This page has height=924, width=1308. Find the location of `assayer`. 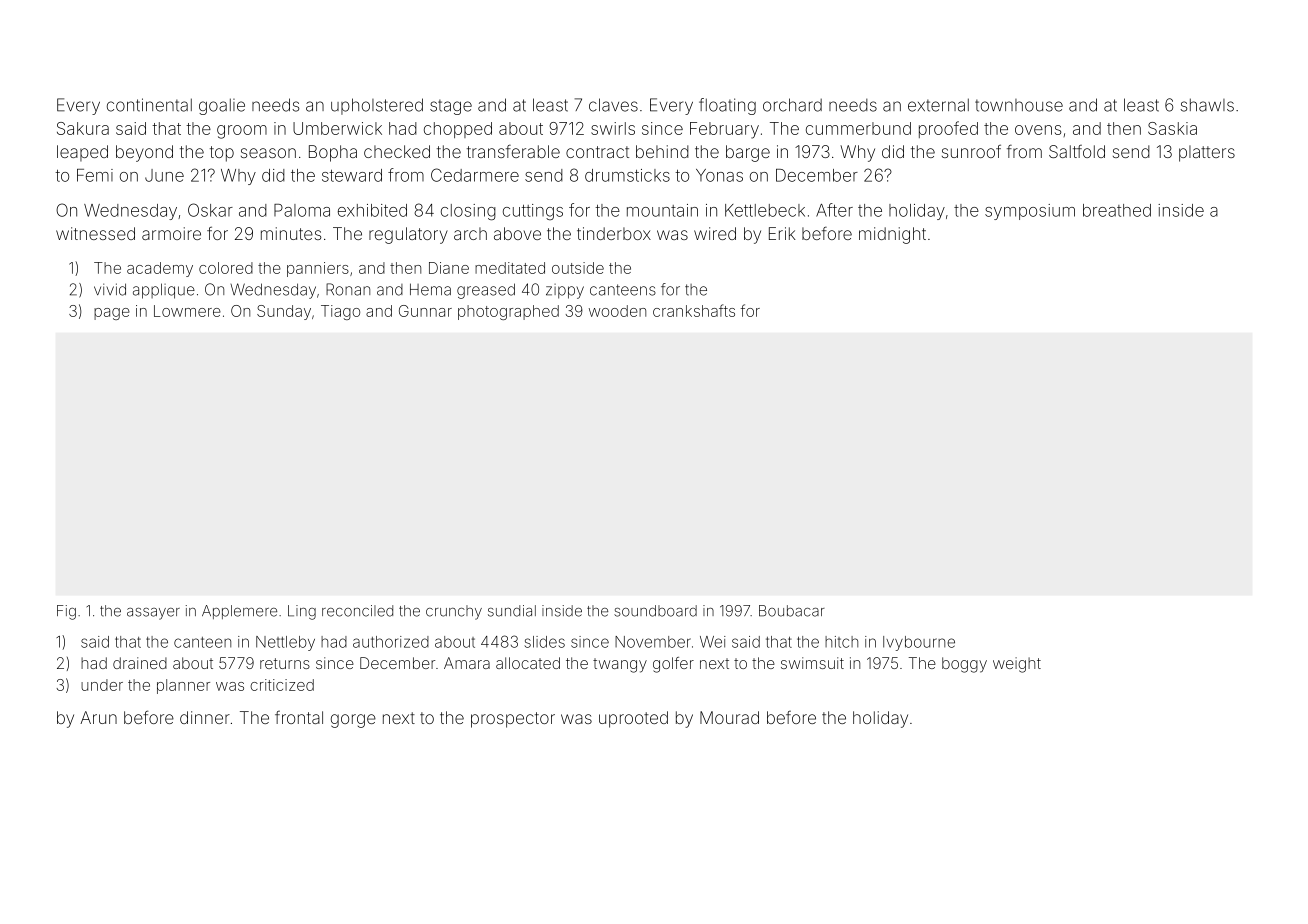

assayer is located at coordinates (153, 614).
